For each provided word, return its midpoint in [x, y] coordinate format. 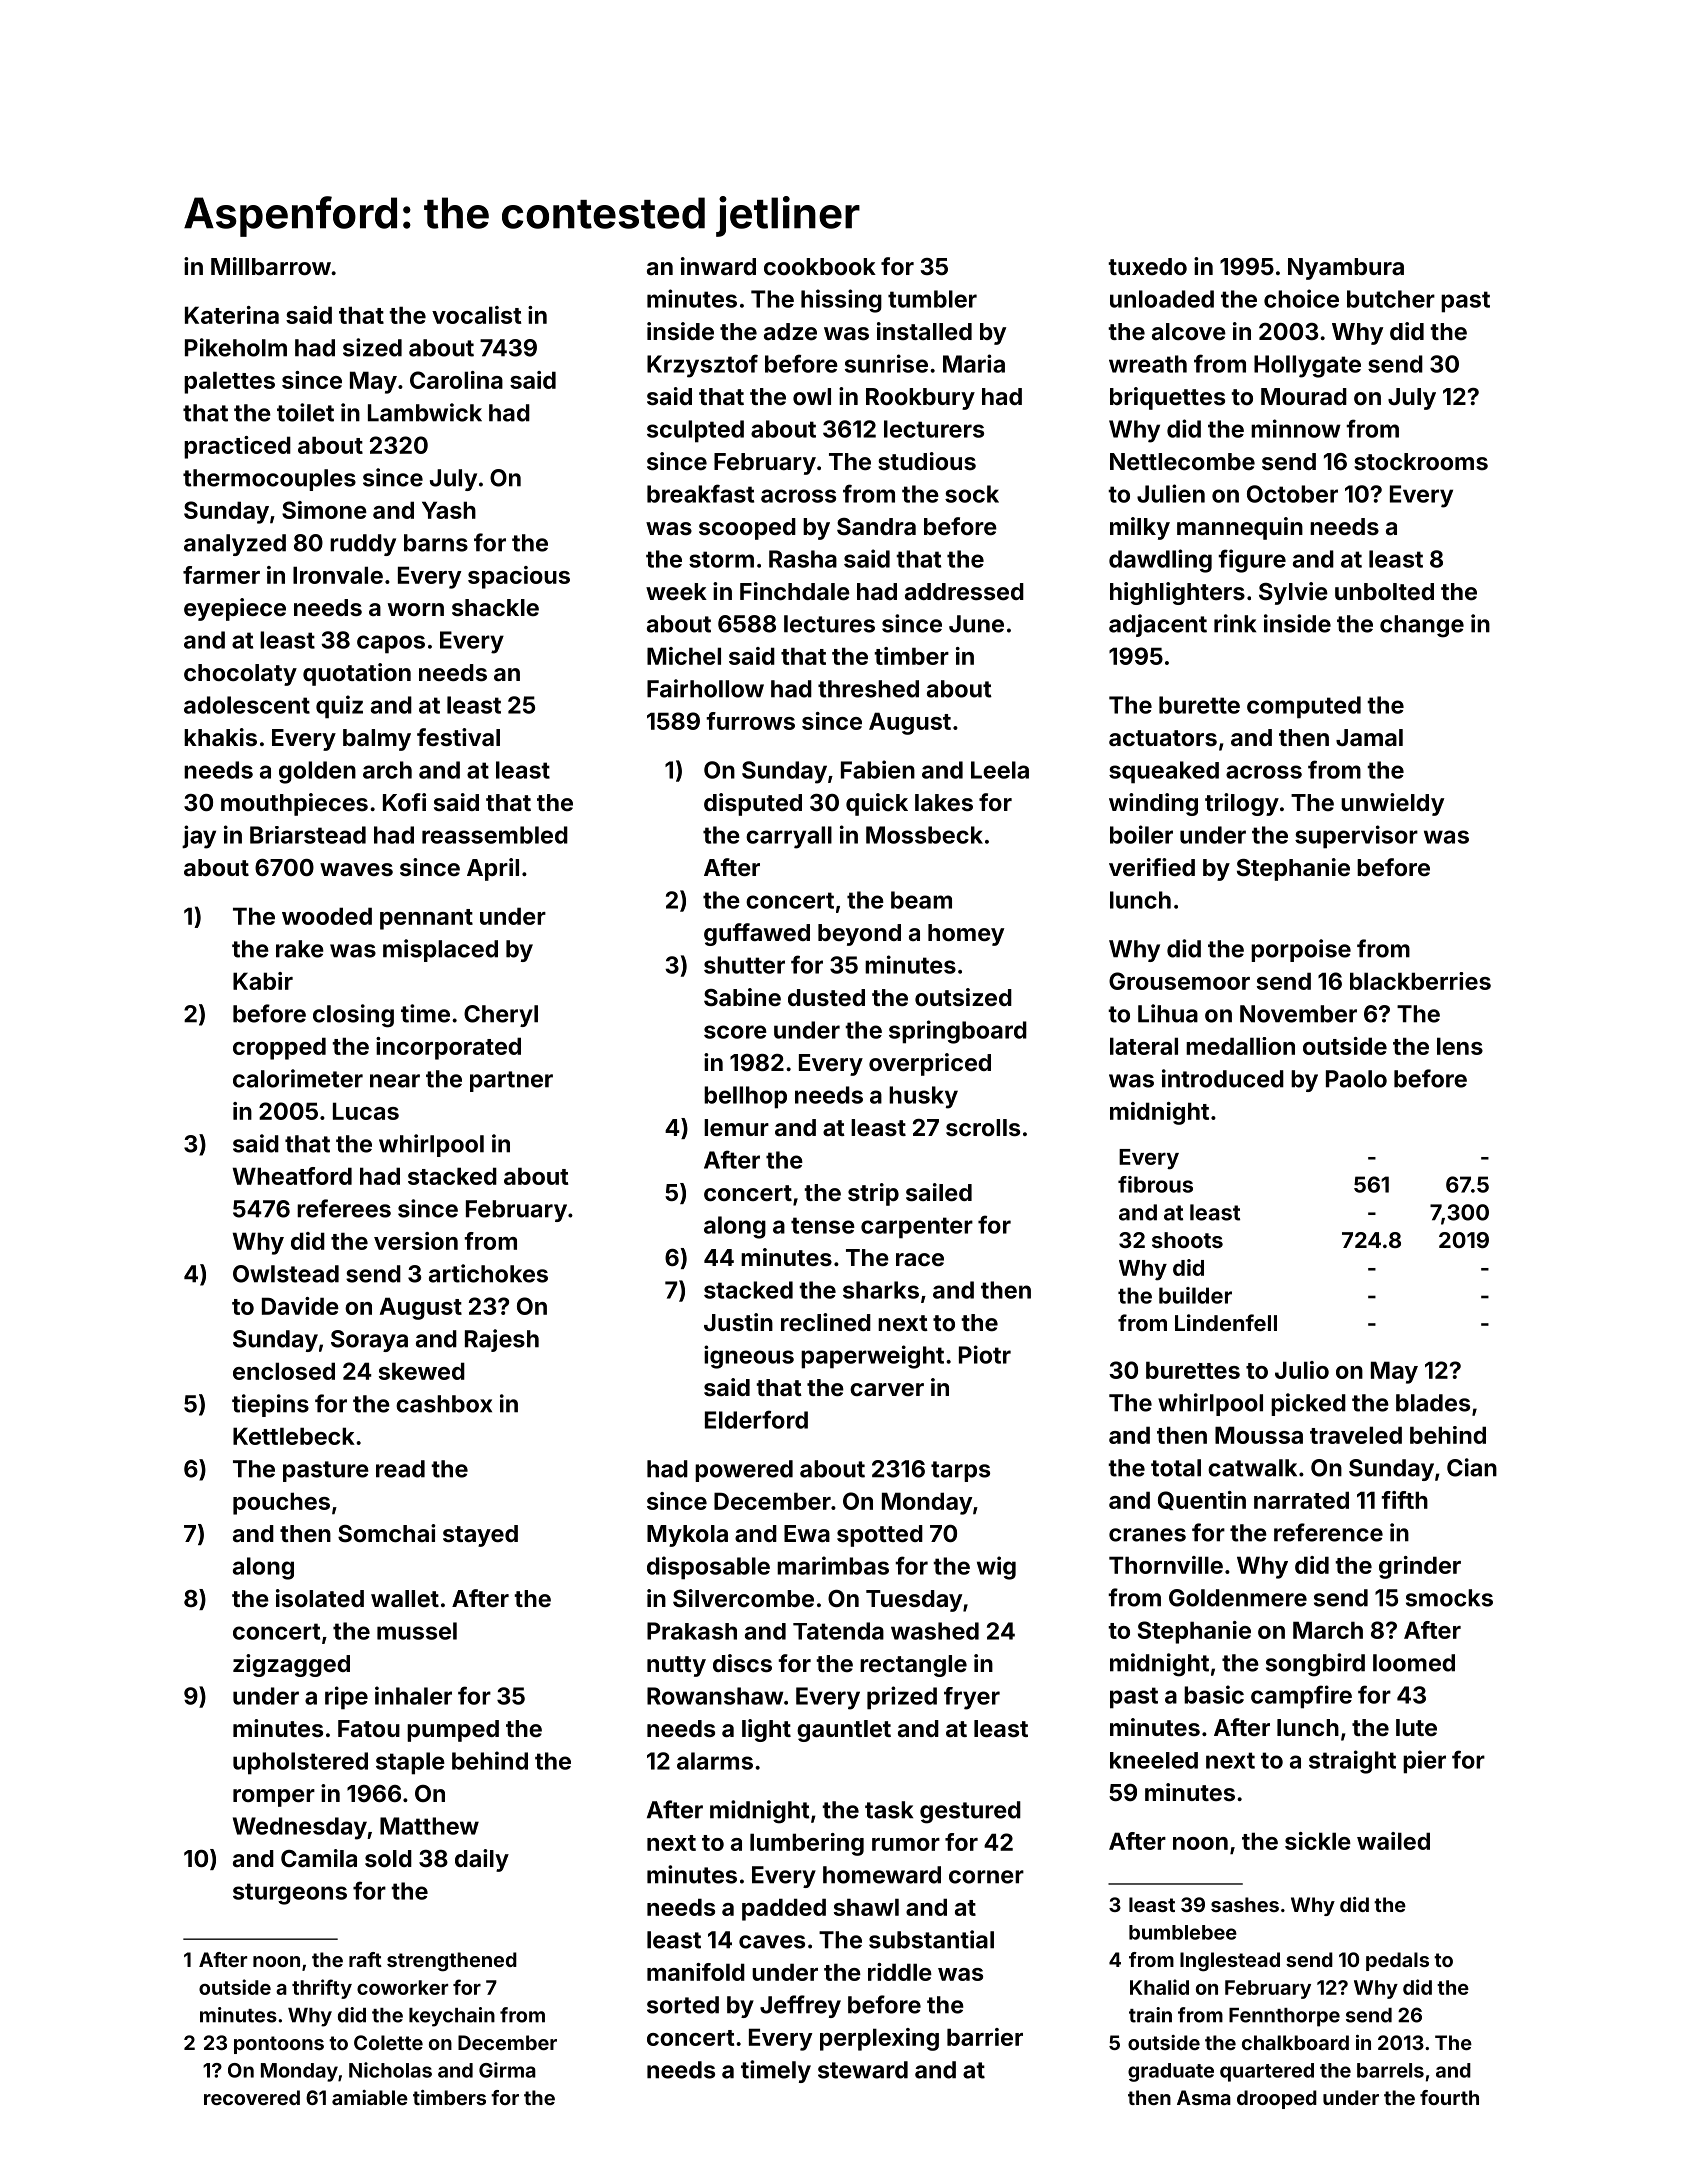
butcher [1391, 299]
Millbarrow [271, 266]
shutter [744, 965]
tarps [960, 1471]
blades [1433, 1403]
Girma [507, 2070]
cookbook [820, 266]
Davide [300, 1306]
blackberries [1420, 981]
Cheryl [501, 1016]
